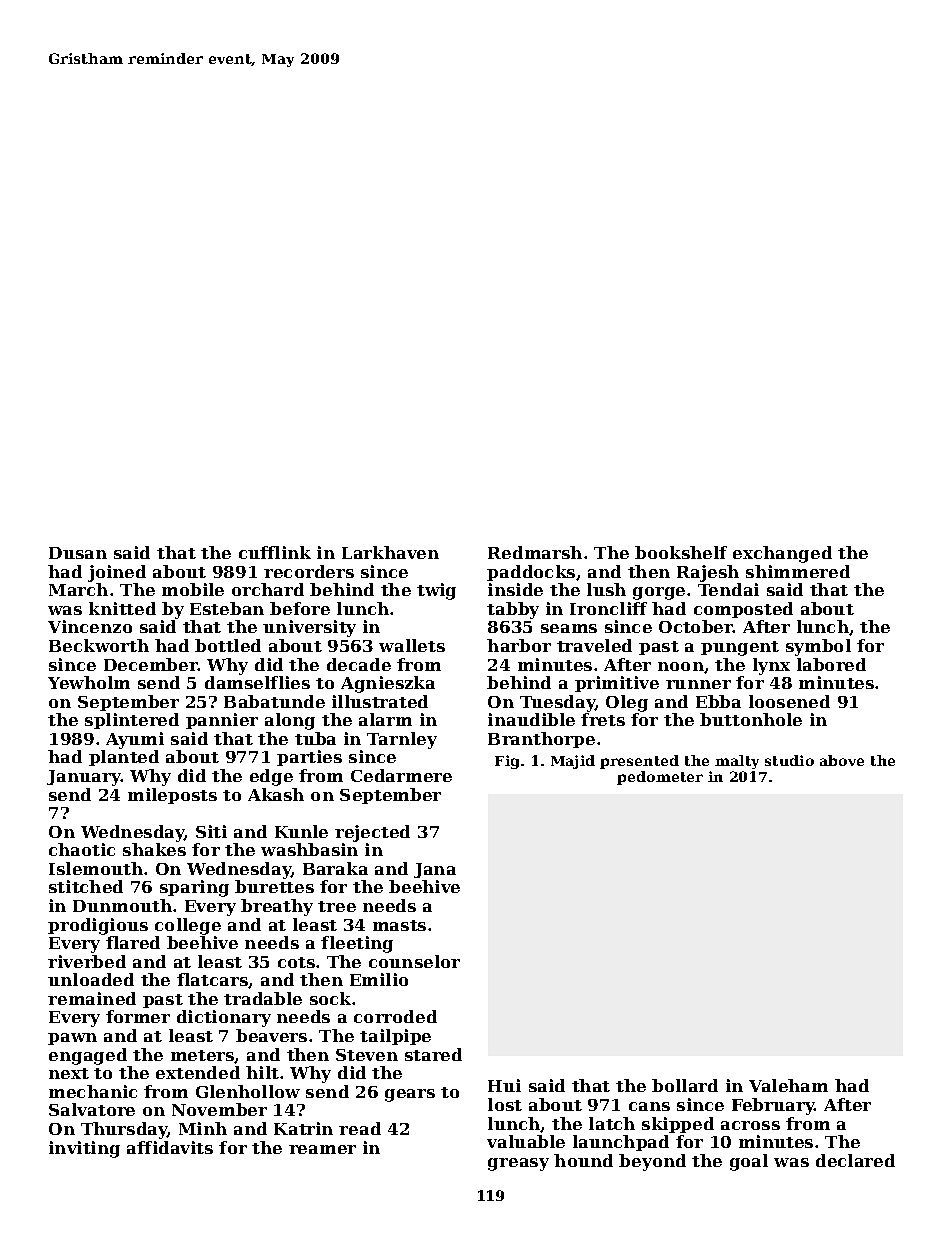 The height and width of the screenshot is (1233, 952). Describe the element at coordinates (78, 589) in the screenshot. I see `March` at that location.
